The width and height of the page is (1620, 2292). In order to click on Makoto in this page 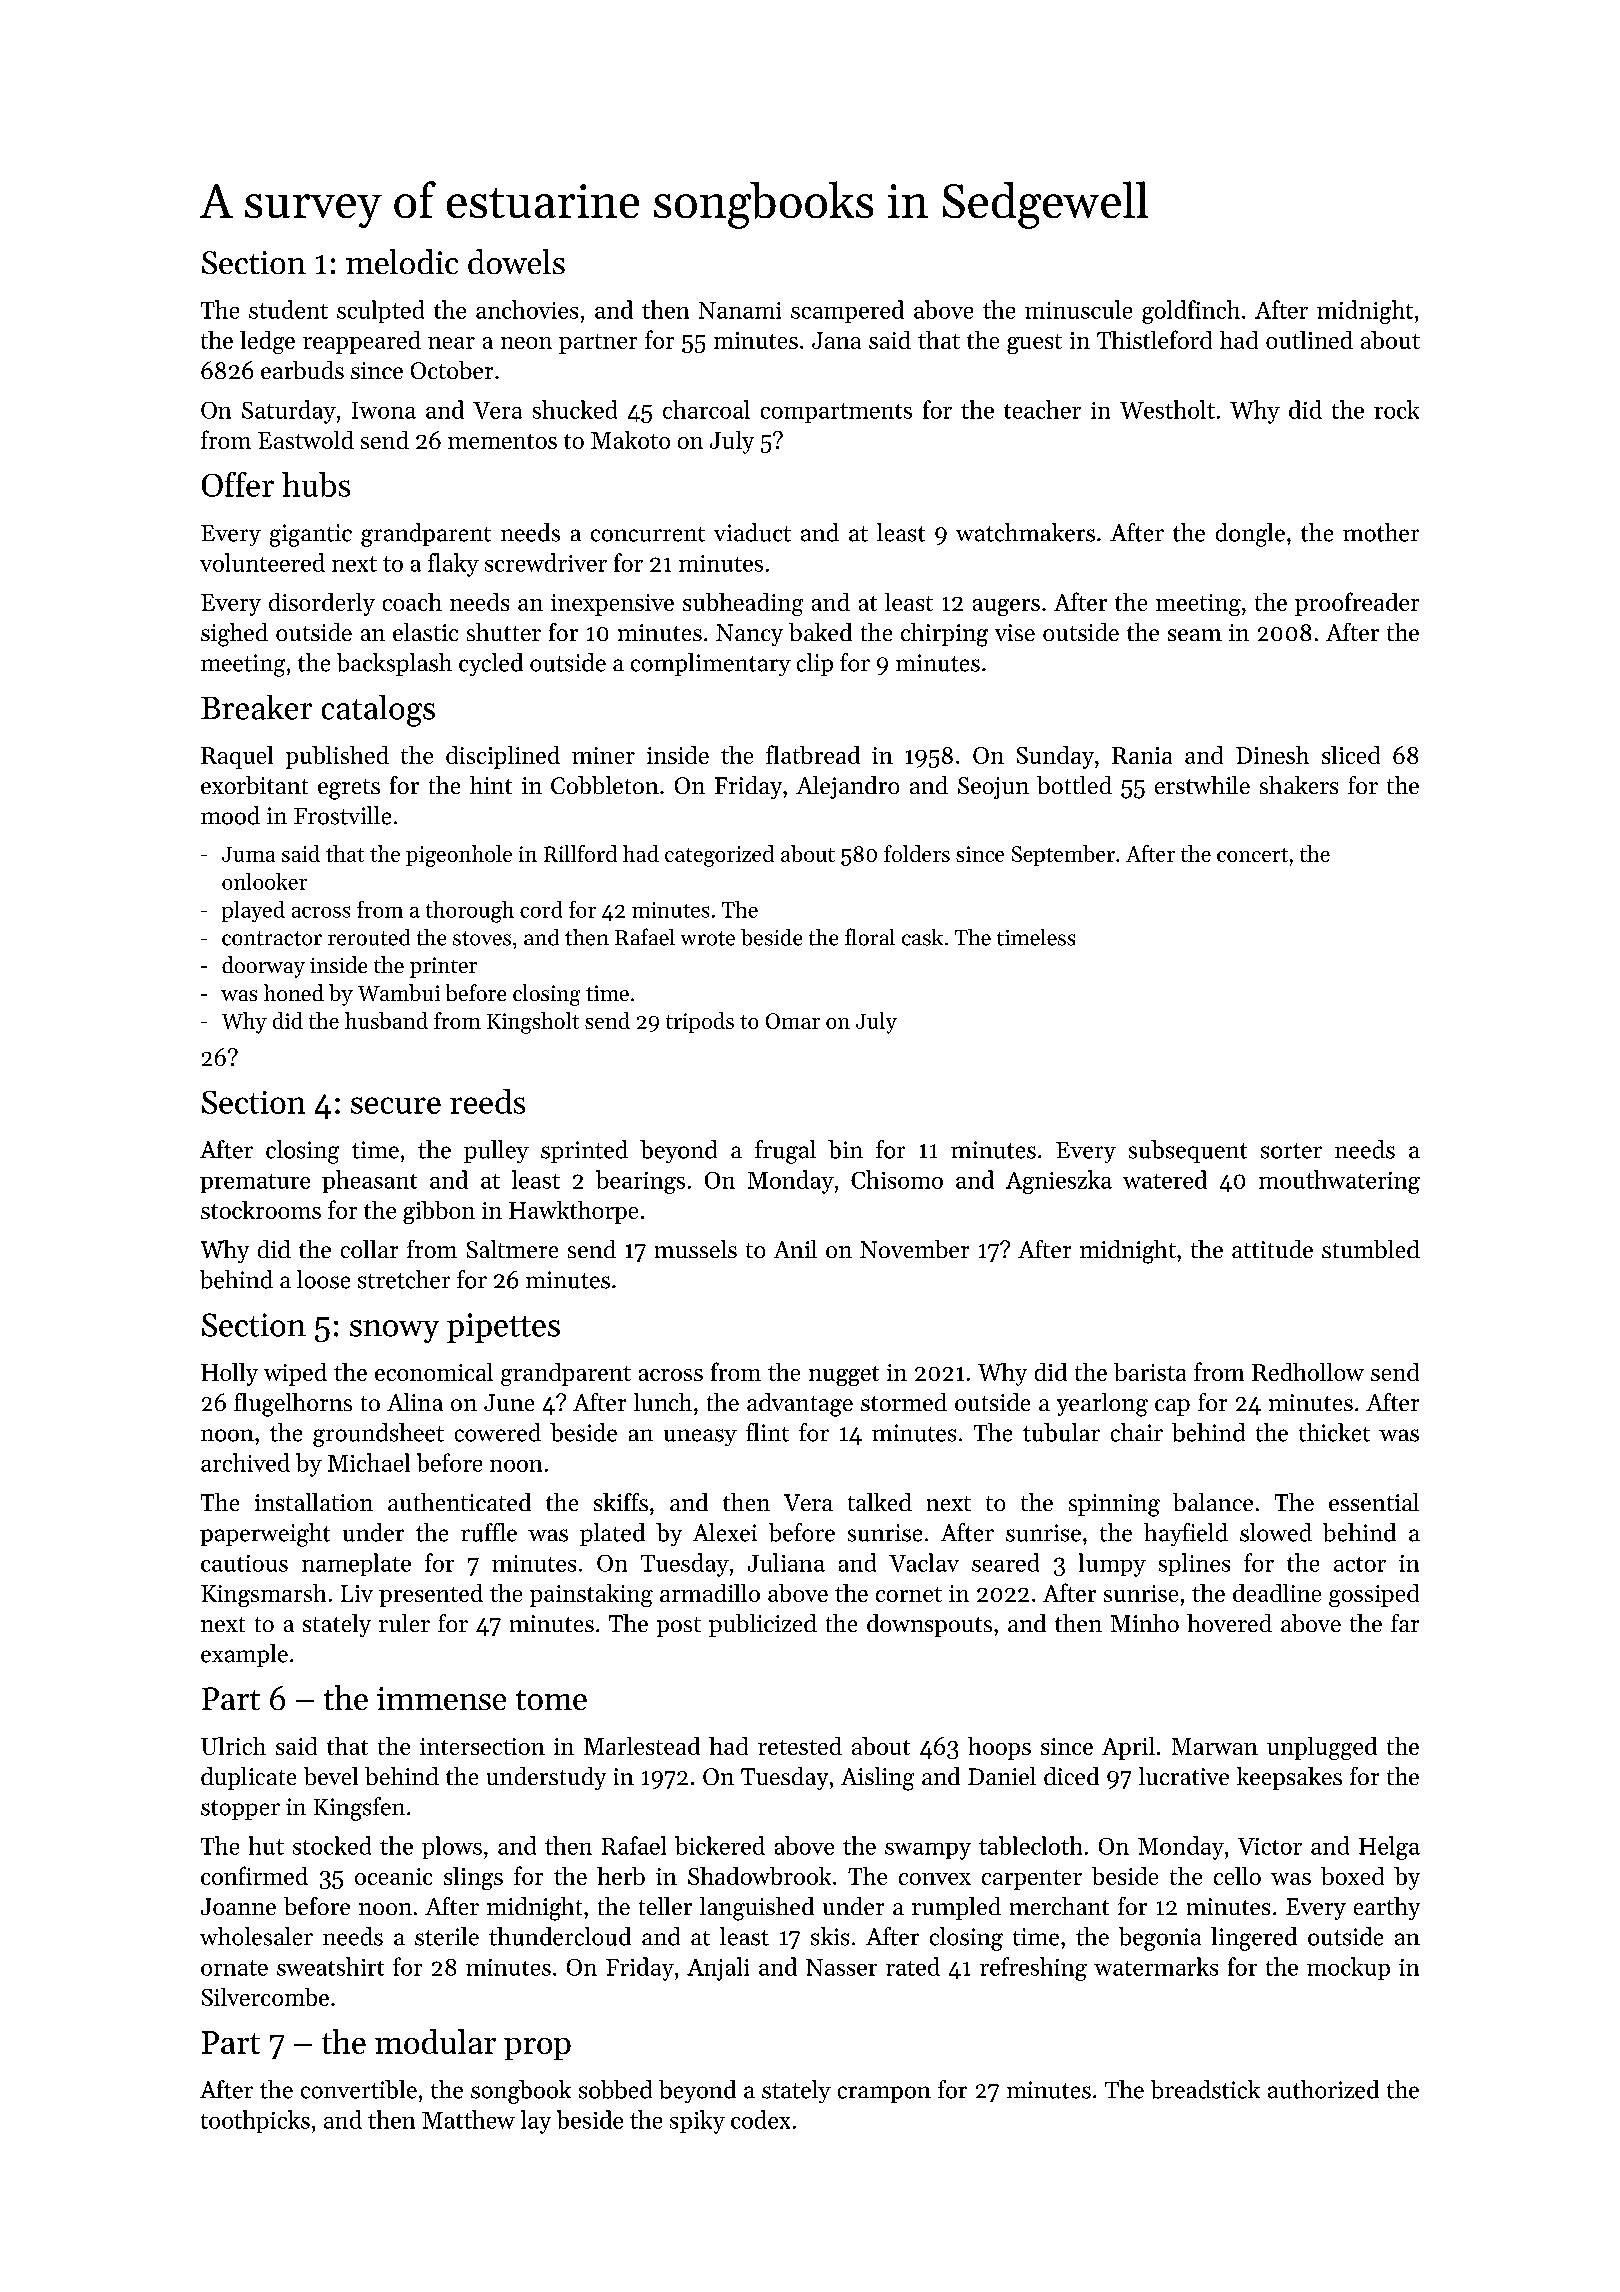, I will do `click(630, 440)`.
